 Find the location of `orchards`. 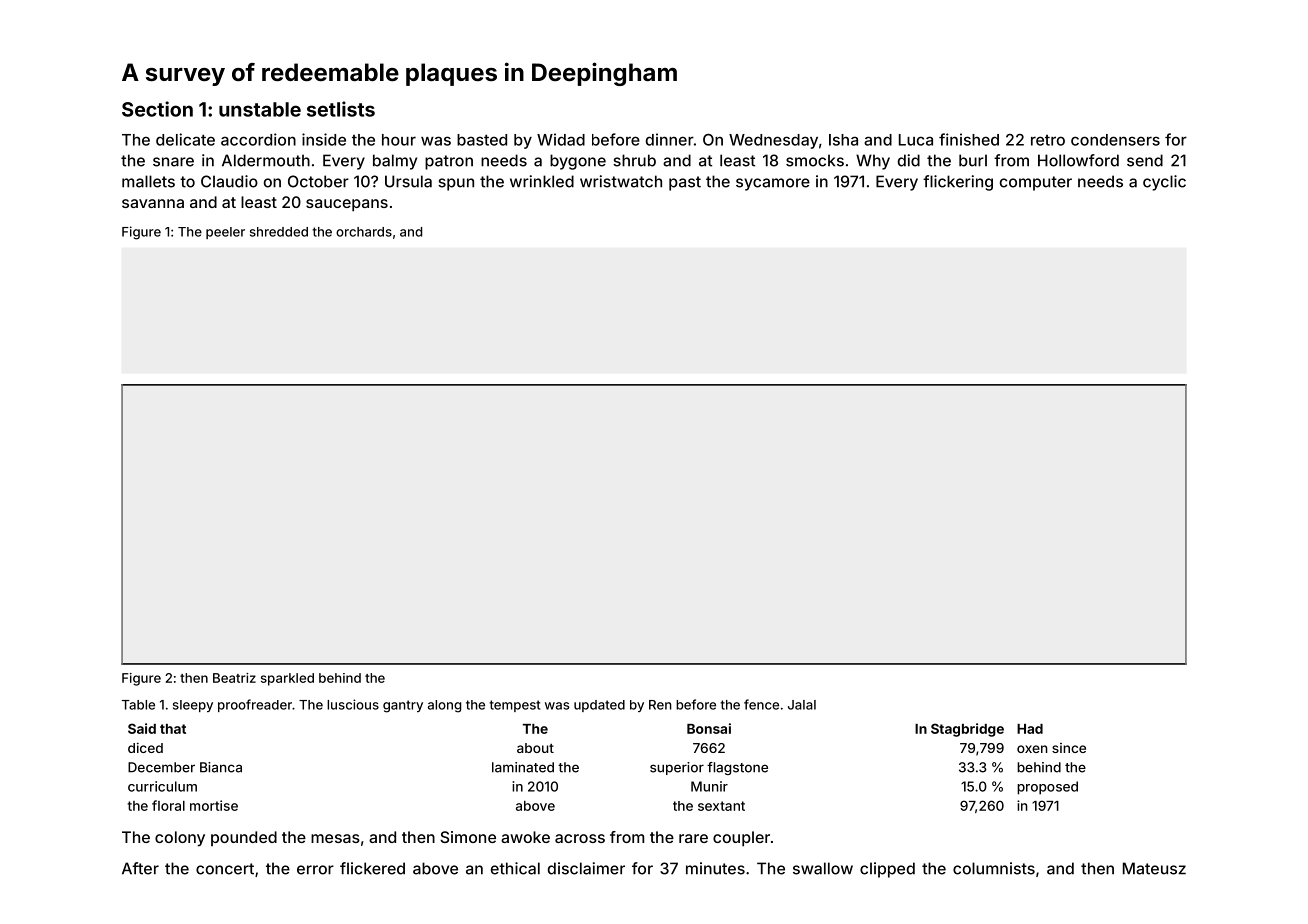

orchards is located at coordinates (364, 232).
